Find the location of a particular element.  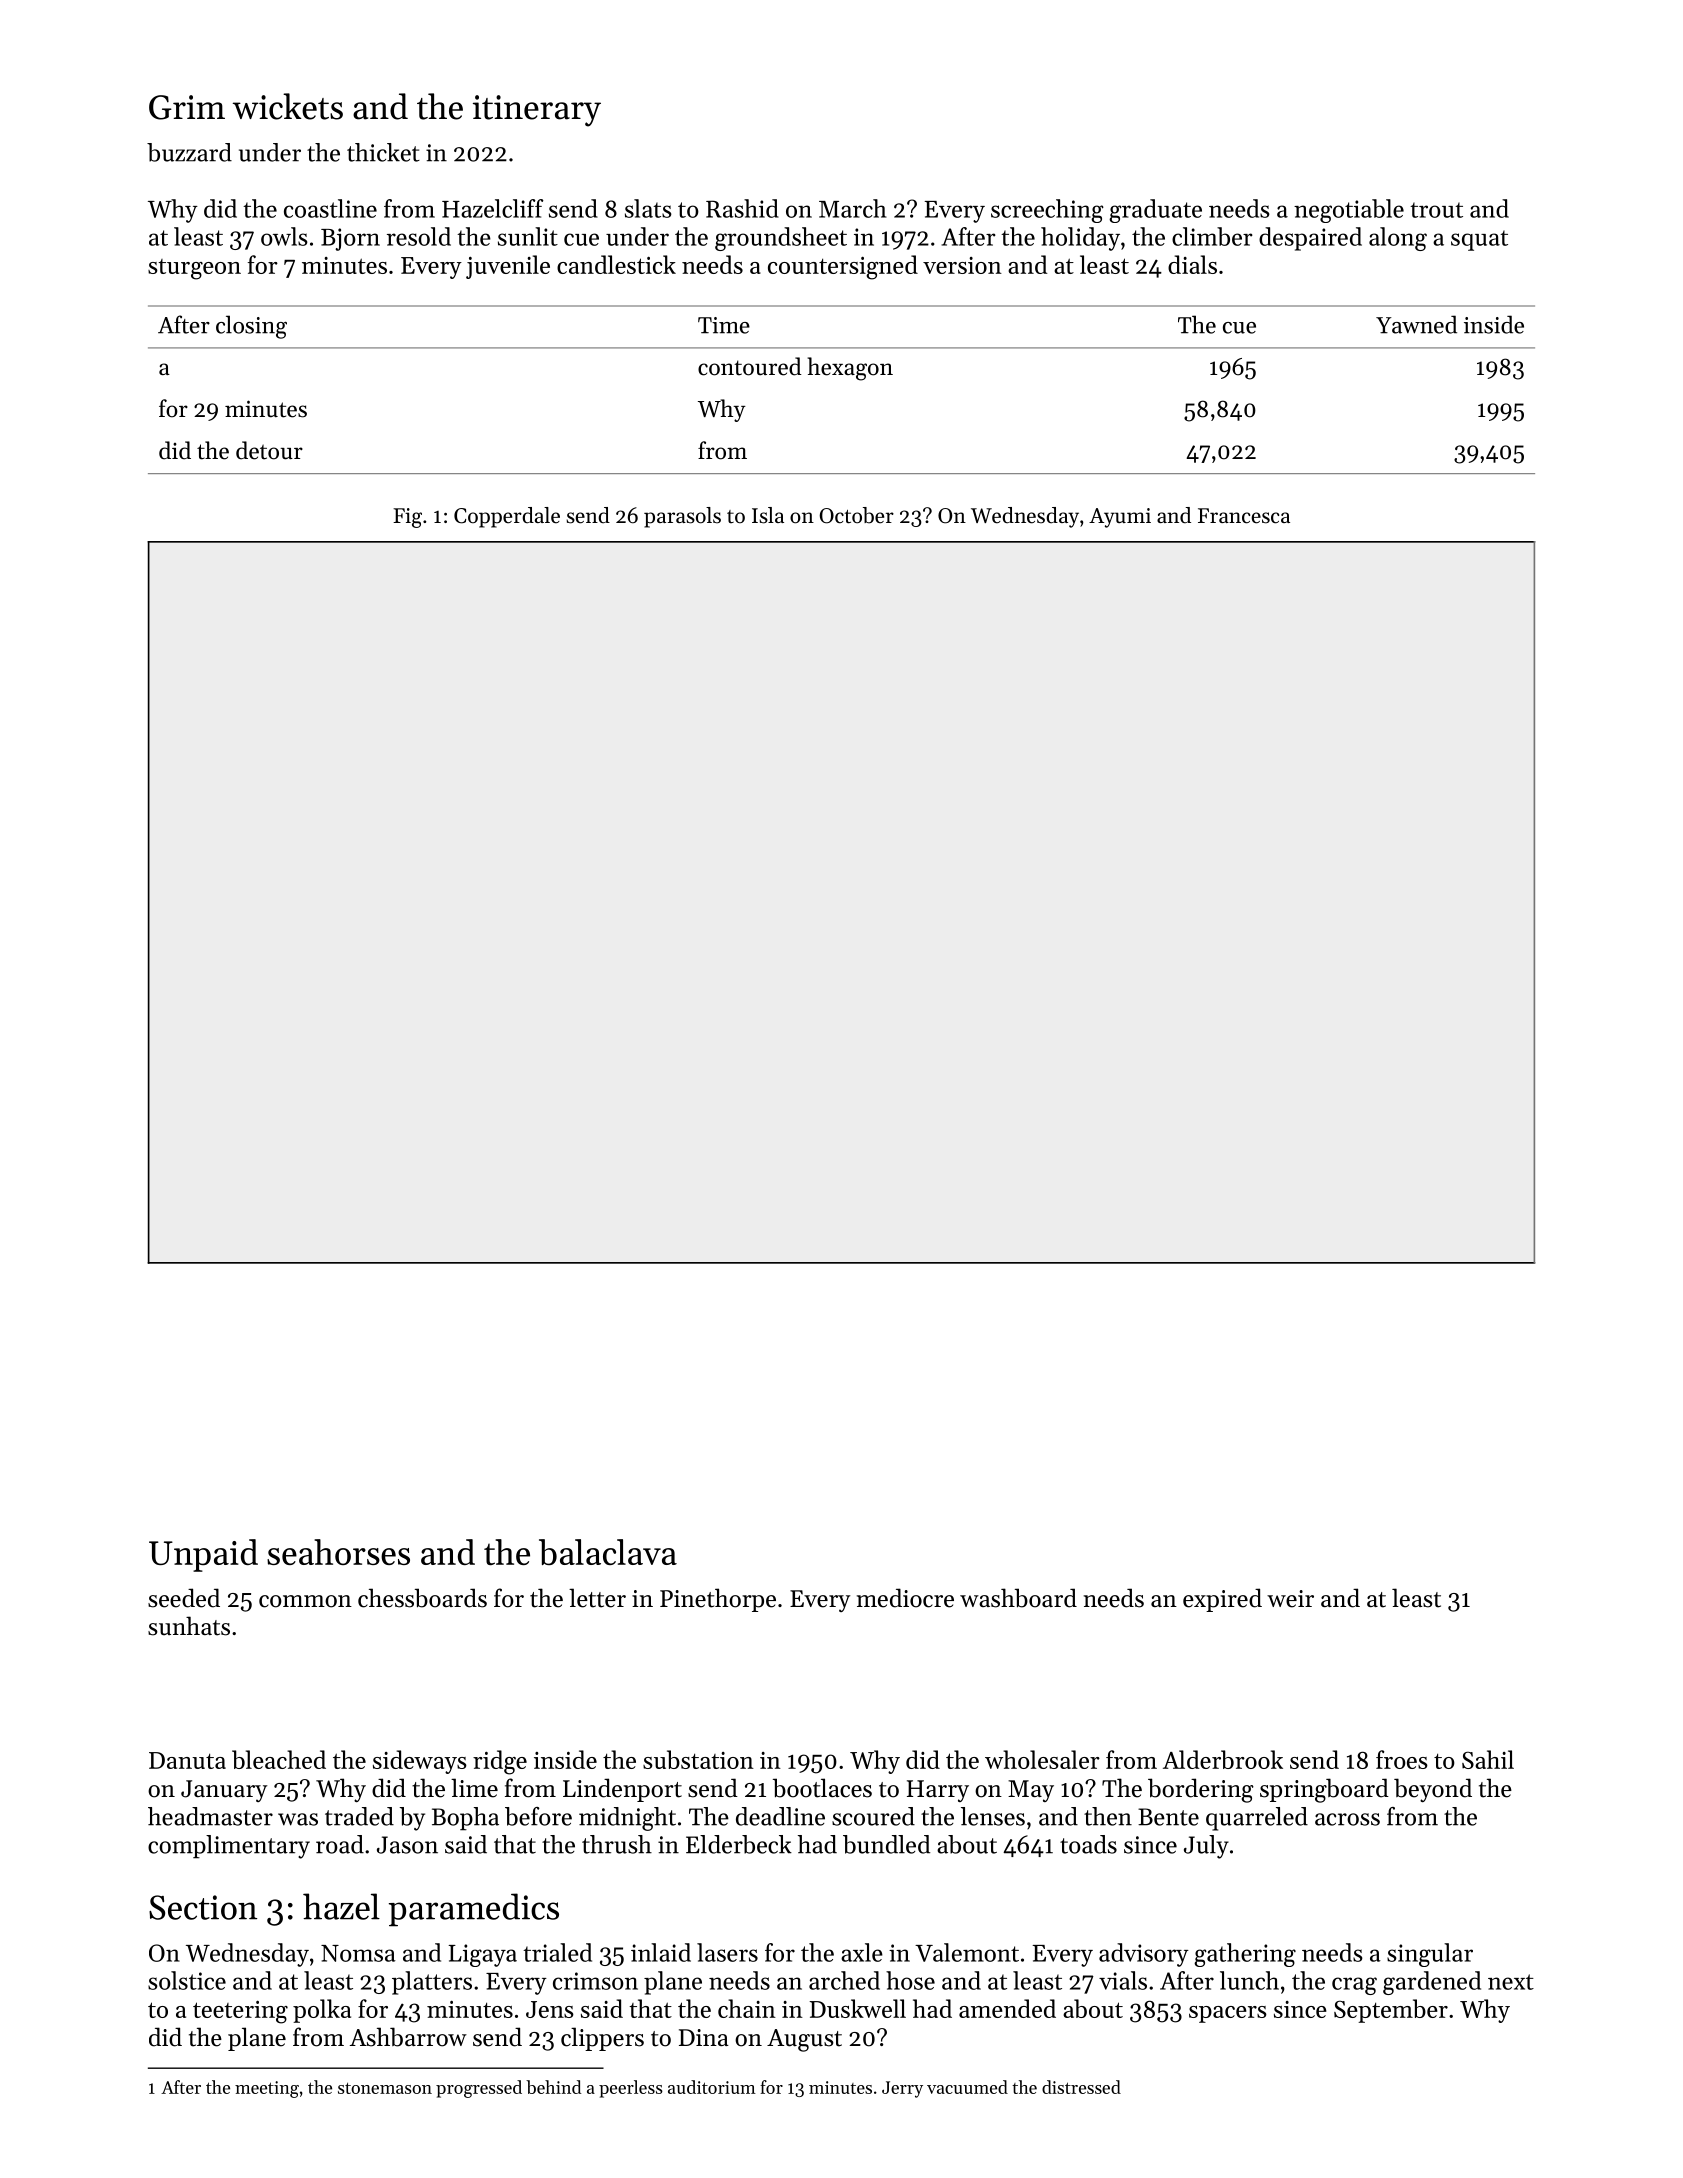

Ayumi is located at coordinates (1120, 518).
